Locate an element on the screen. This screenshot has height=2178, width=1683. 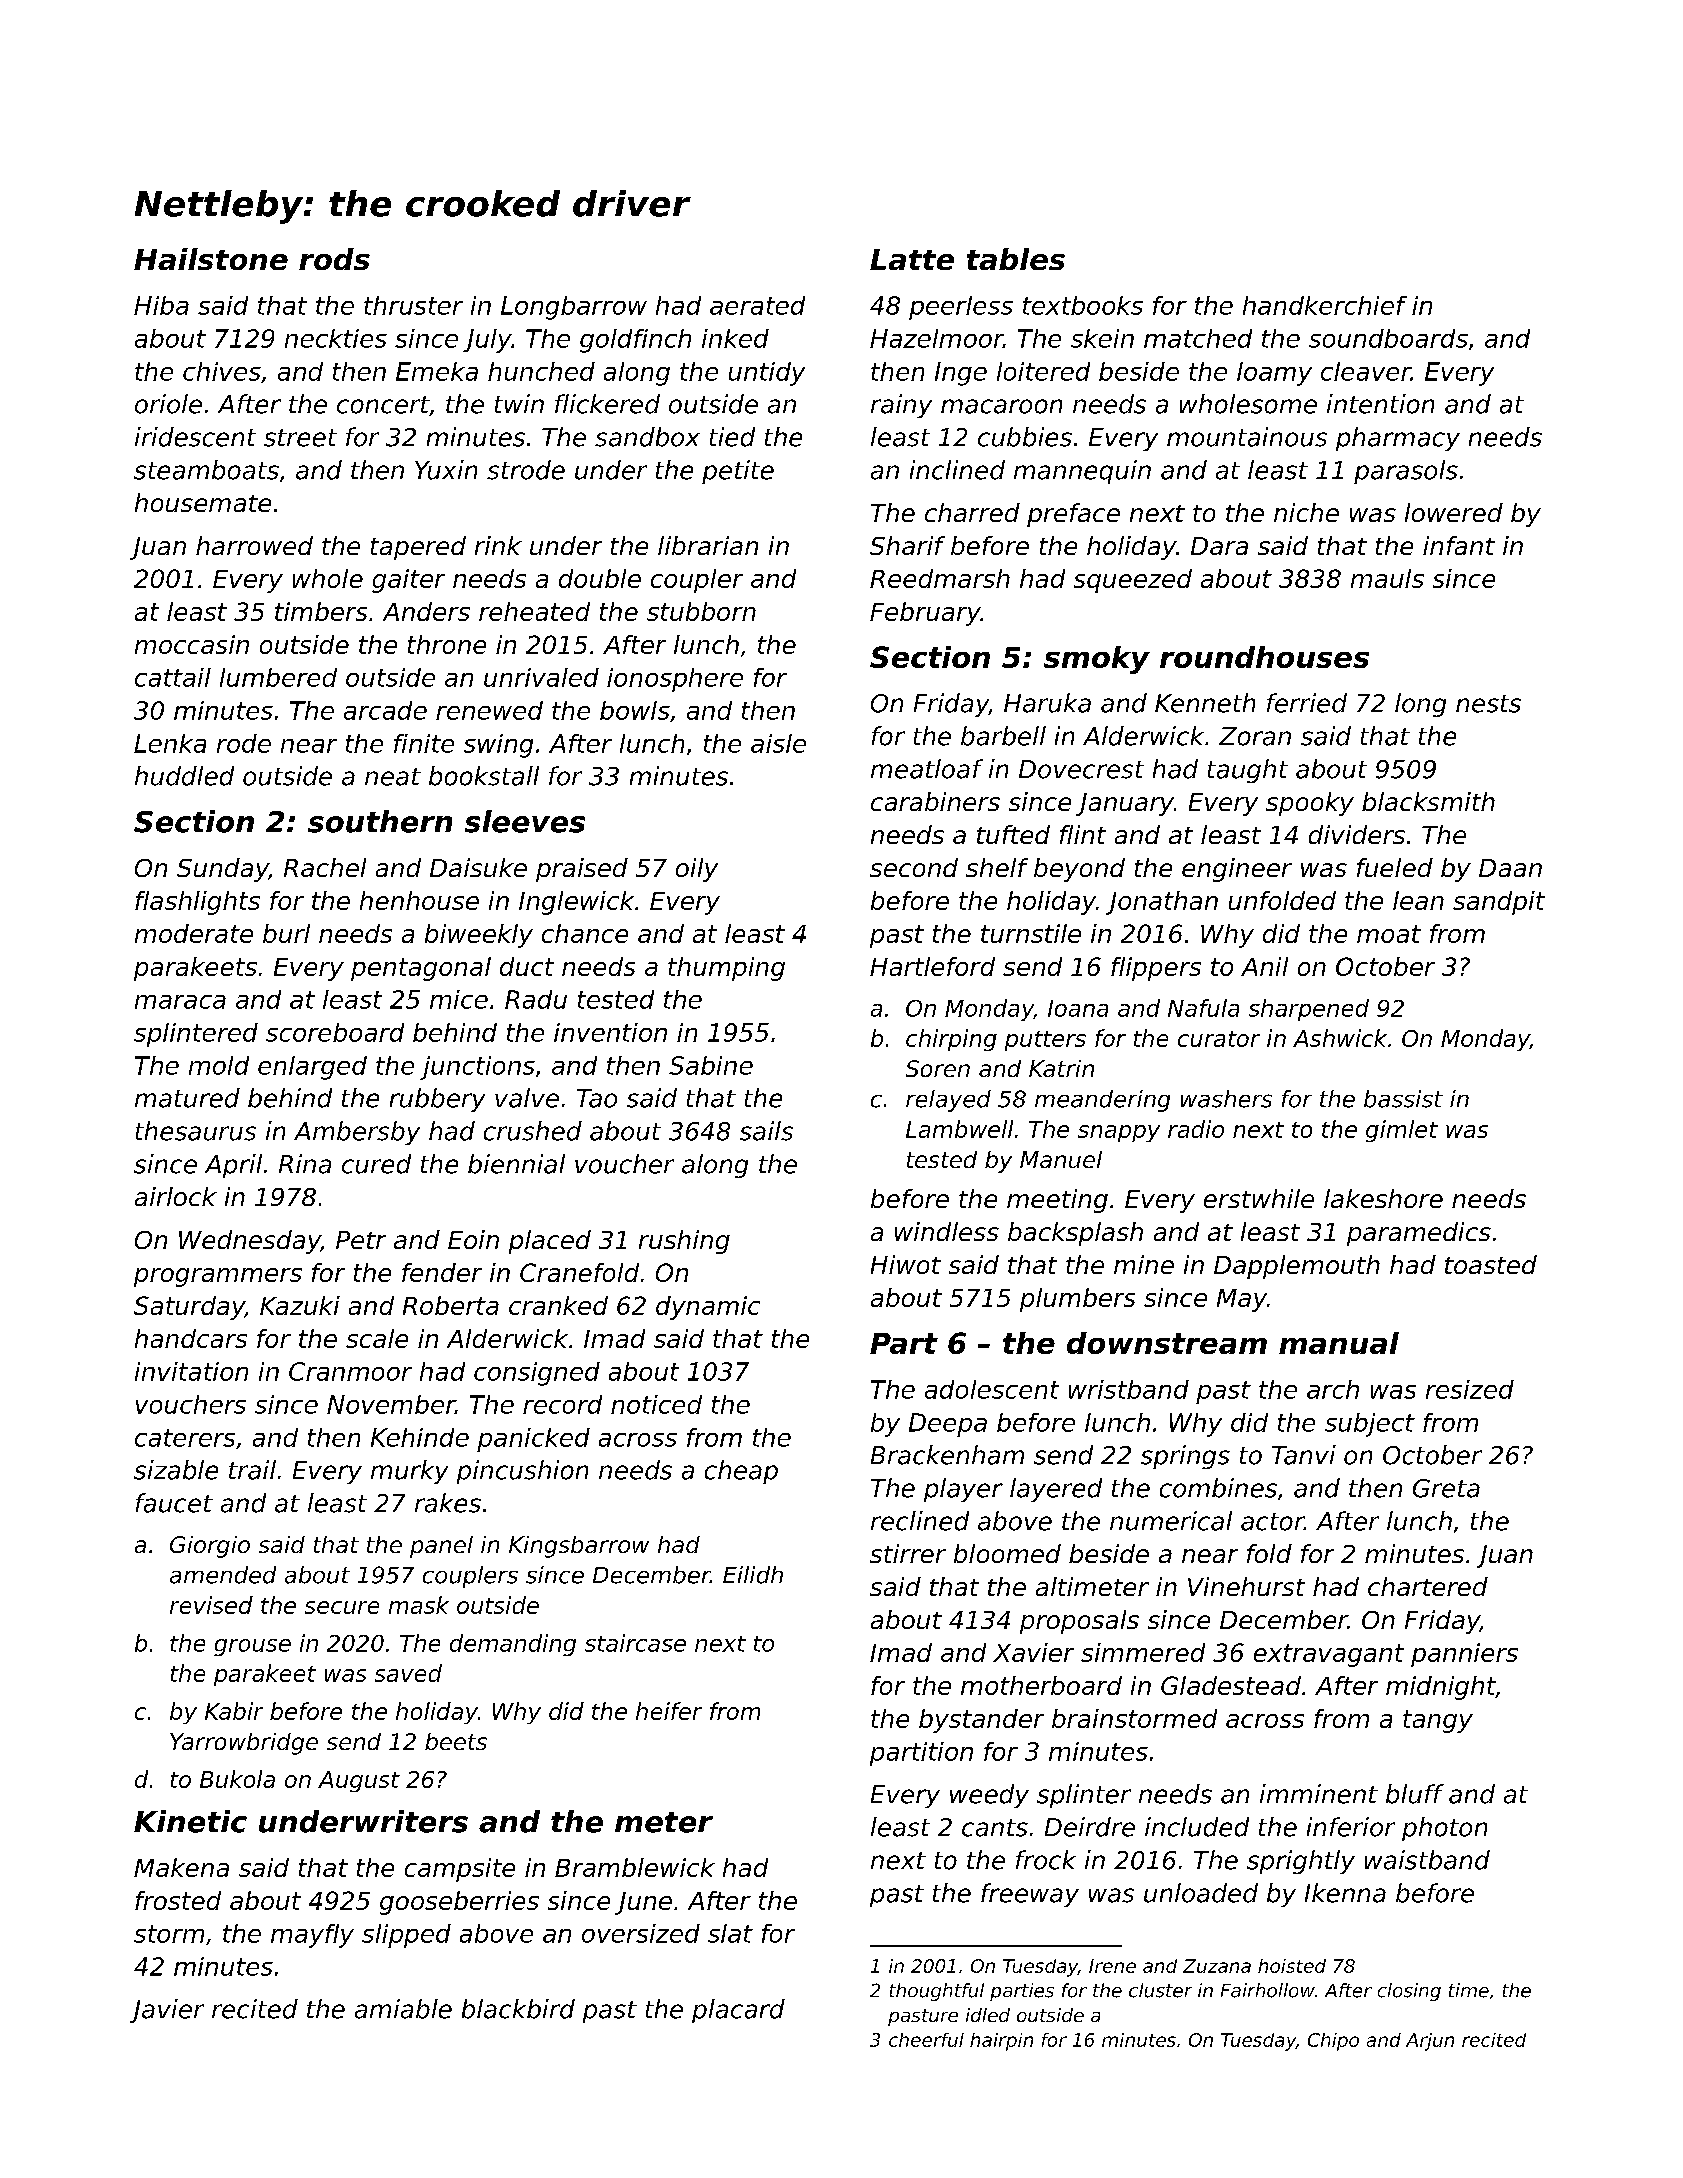
Ikenna is located at coordinates (1345, 1893).
